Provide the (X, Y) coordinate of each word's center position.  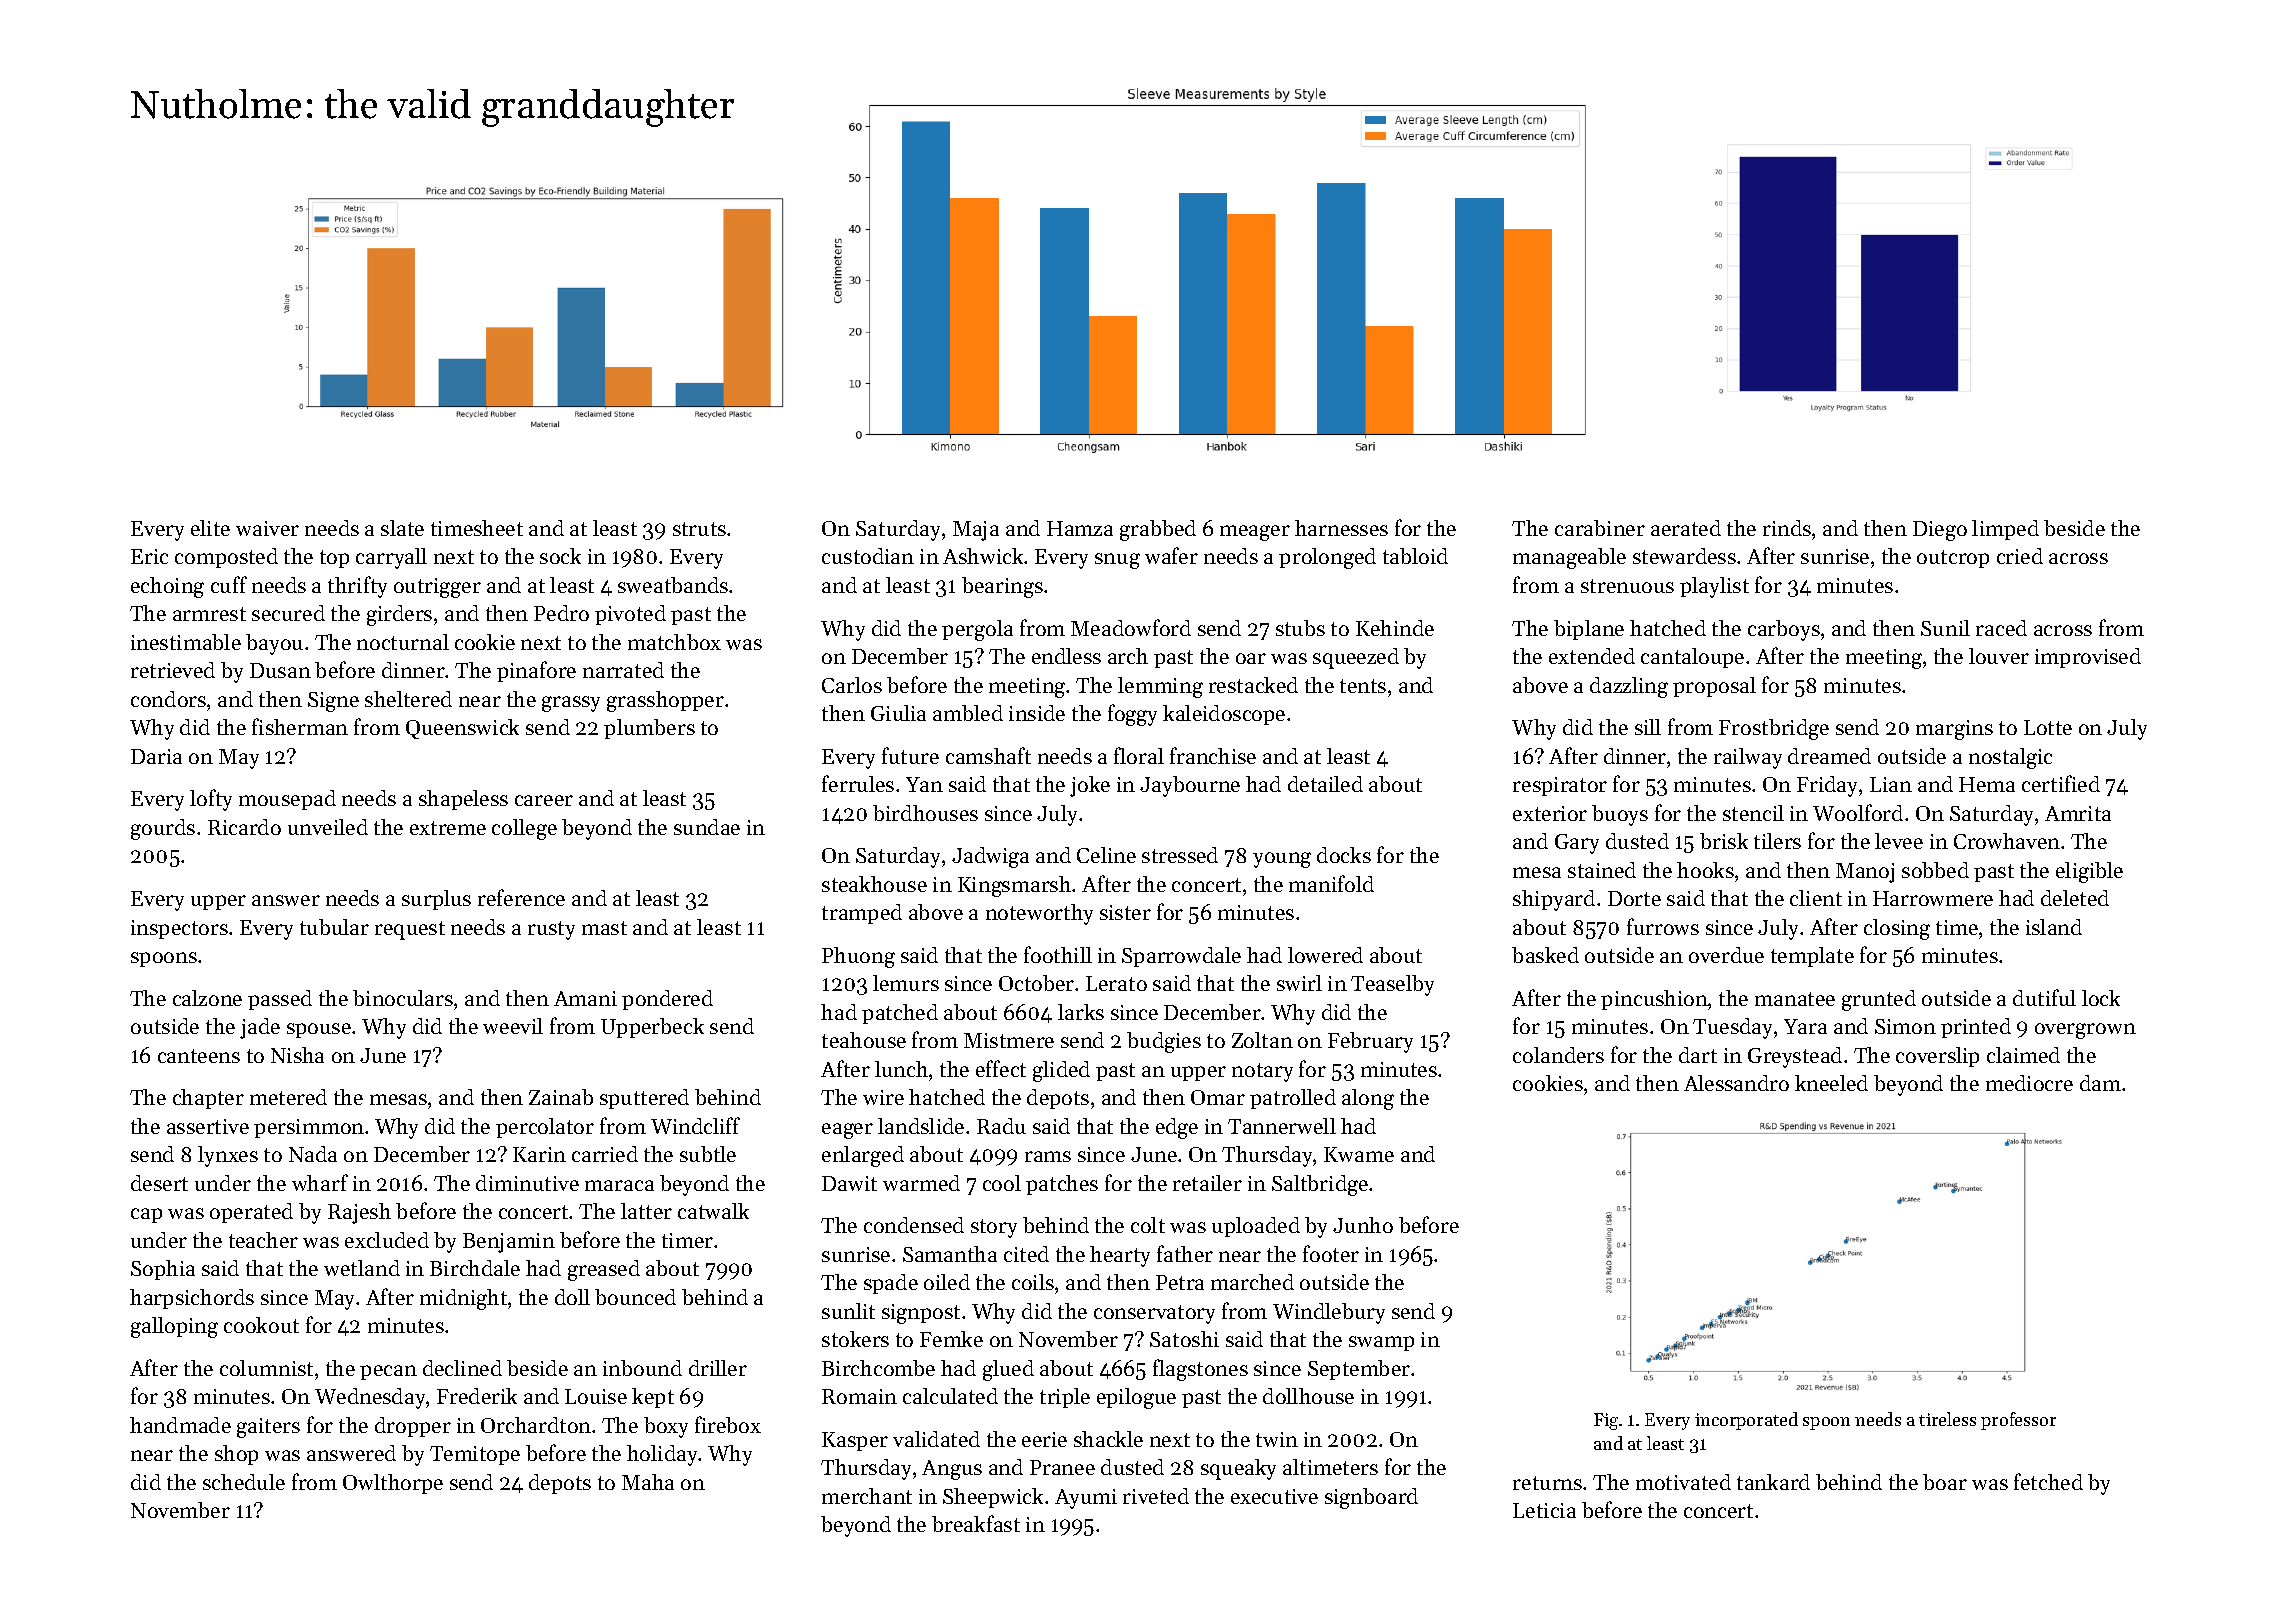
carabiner (1600, 528)
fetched (2048, 1481)
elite (210, 528)
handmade (180, 1425)
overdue (1726, 955)
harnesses (1341, 528)
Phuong (858, 957)
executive (1274, 1496)
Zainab (561, 1097)
